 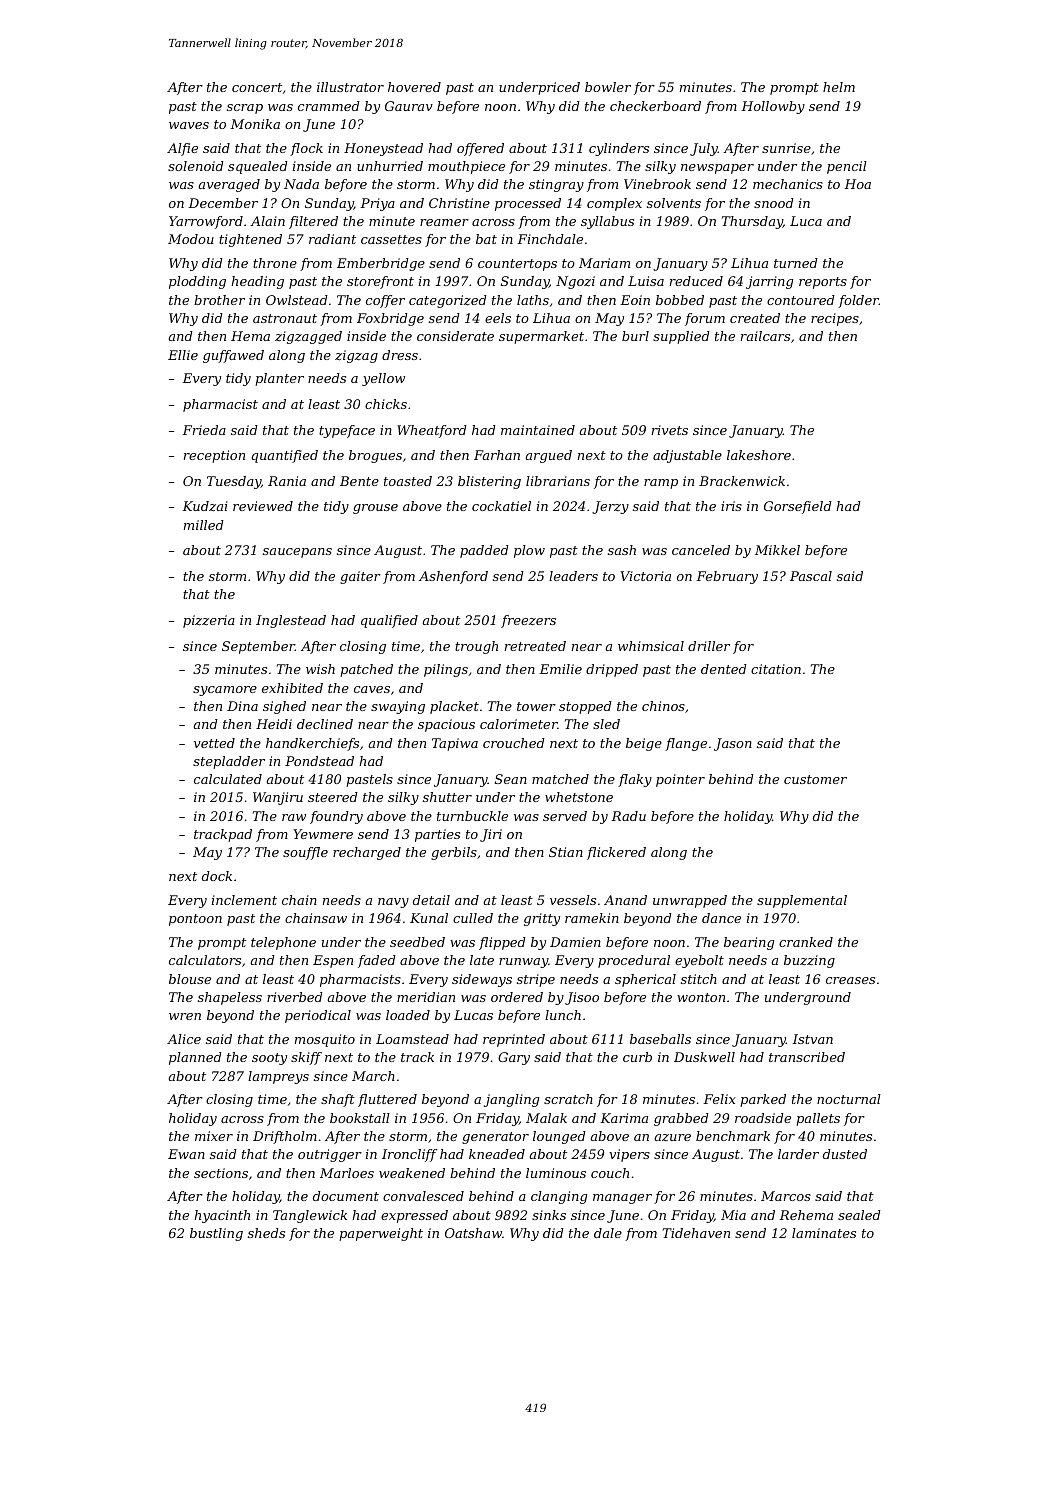 I want to click on placket, so click(x=454, y=707).
